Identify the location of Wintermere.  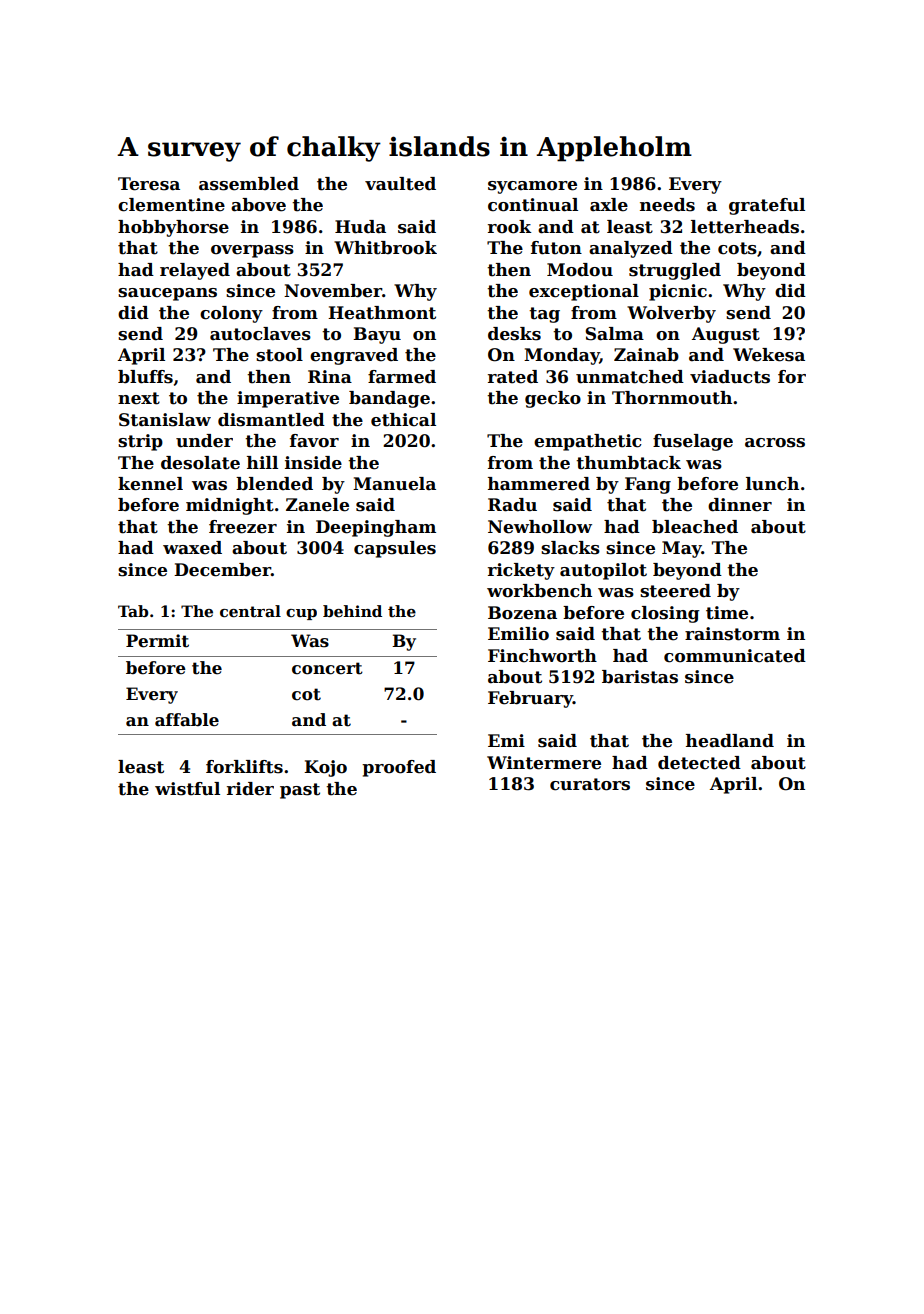
(544, 763).
